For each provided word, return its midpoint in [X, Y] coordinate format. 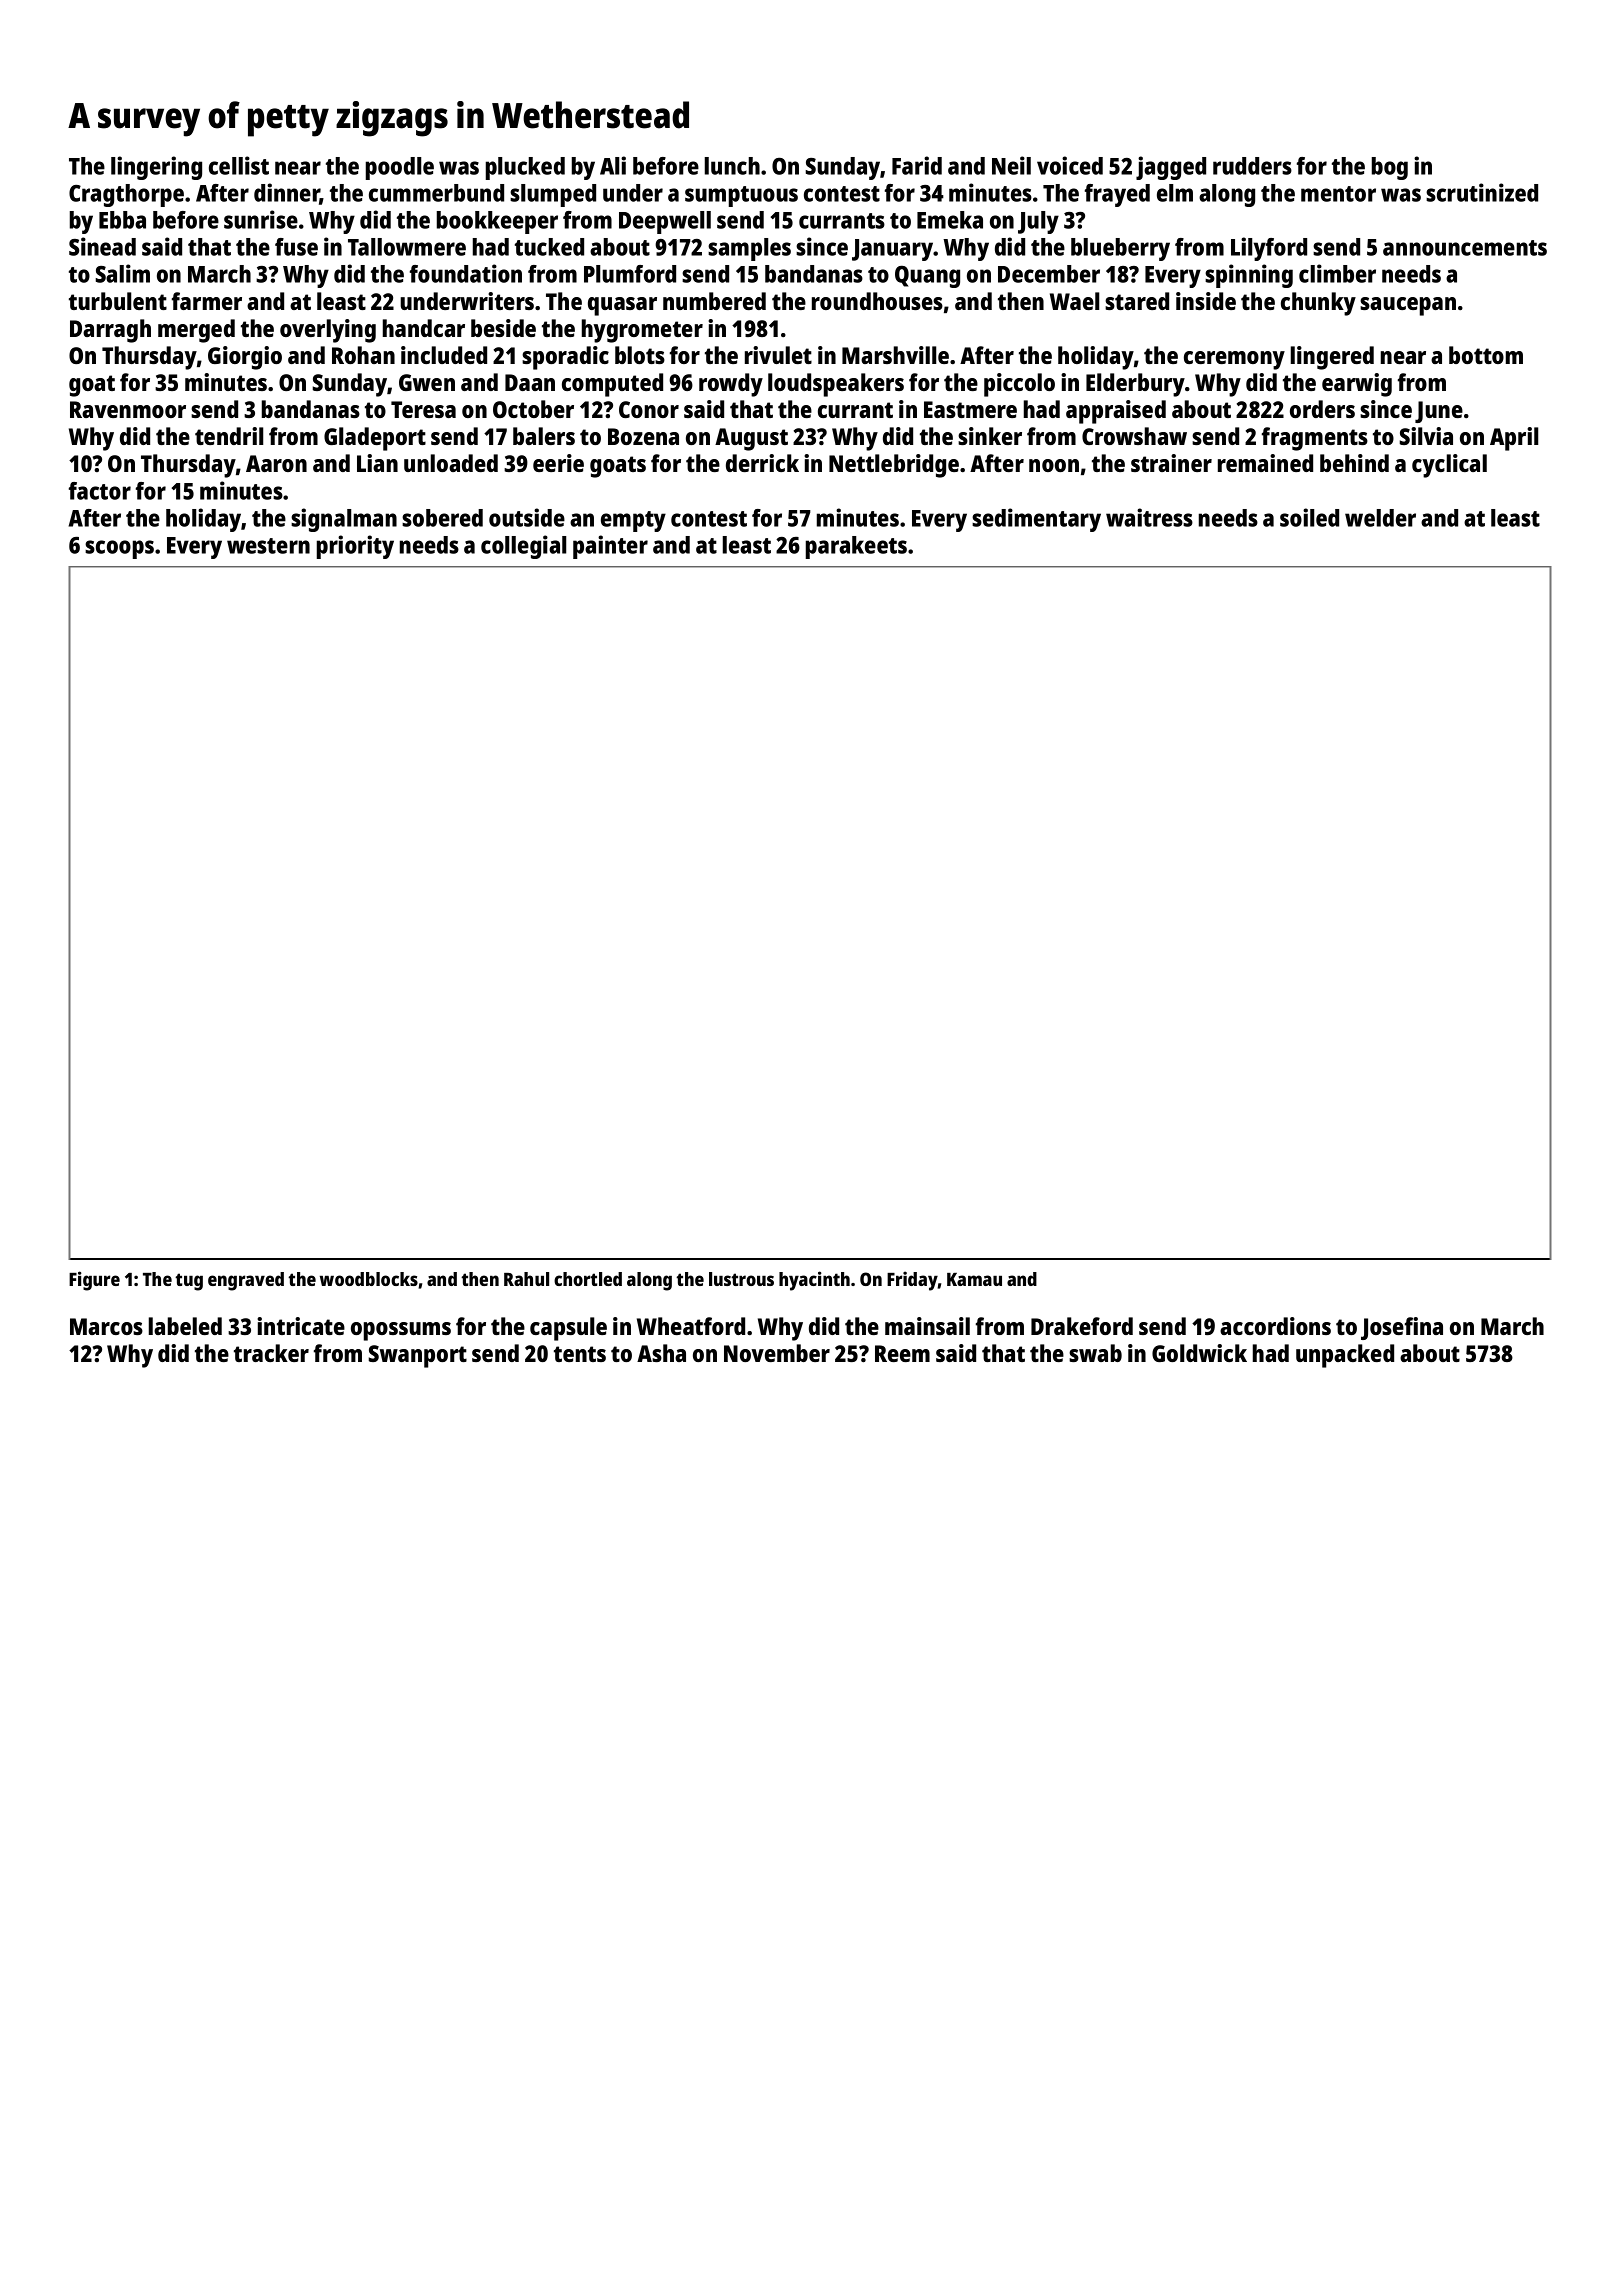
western [268, 546]
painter [610, 547]
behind [1354, 463]
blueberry [1120, 249]
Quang [927, 276]
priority [355, 547]
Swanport [418, 1356]
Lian [377, 463]
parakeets [856, 547]
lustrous [741, 1279]
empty [633, 521]
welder [1380, 518]
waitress [1149, 517]
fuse [296, 247]
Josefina [1402, 1328]
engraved [246, 1281]
